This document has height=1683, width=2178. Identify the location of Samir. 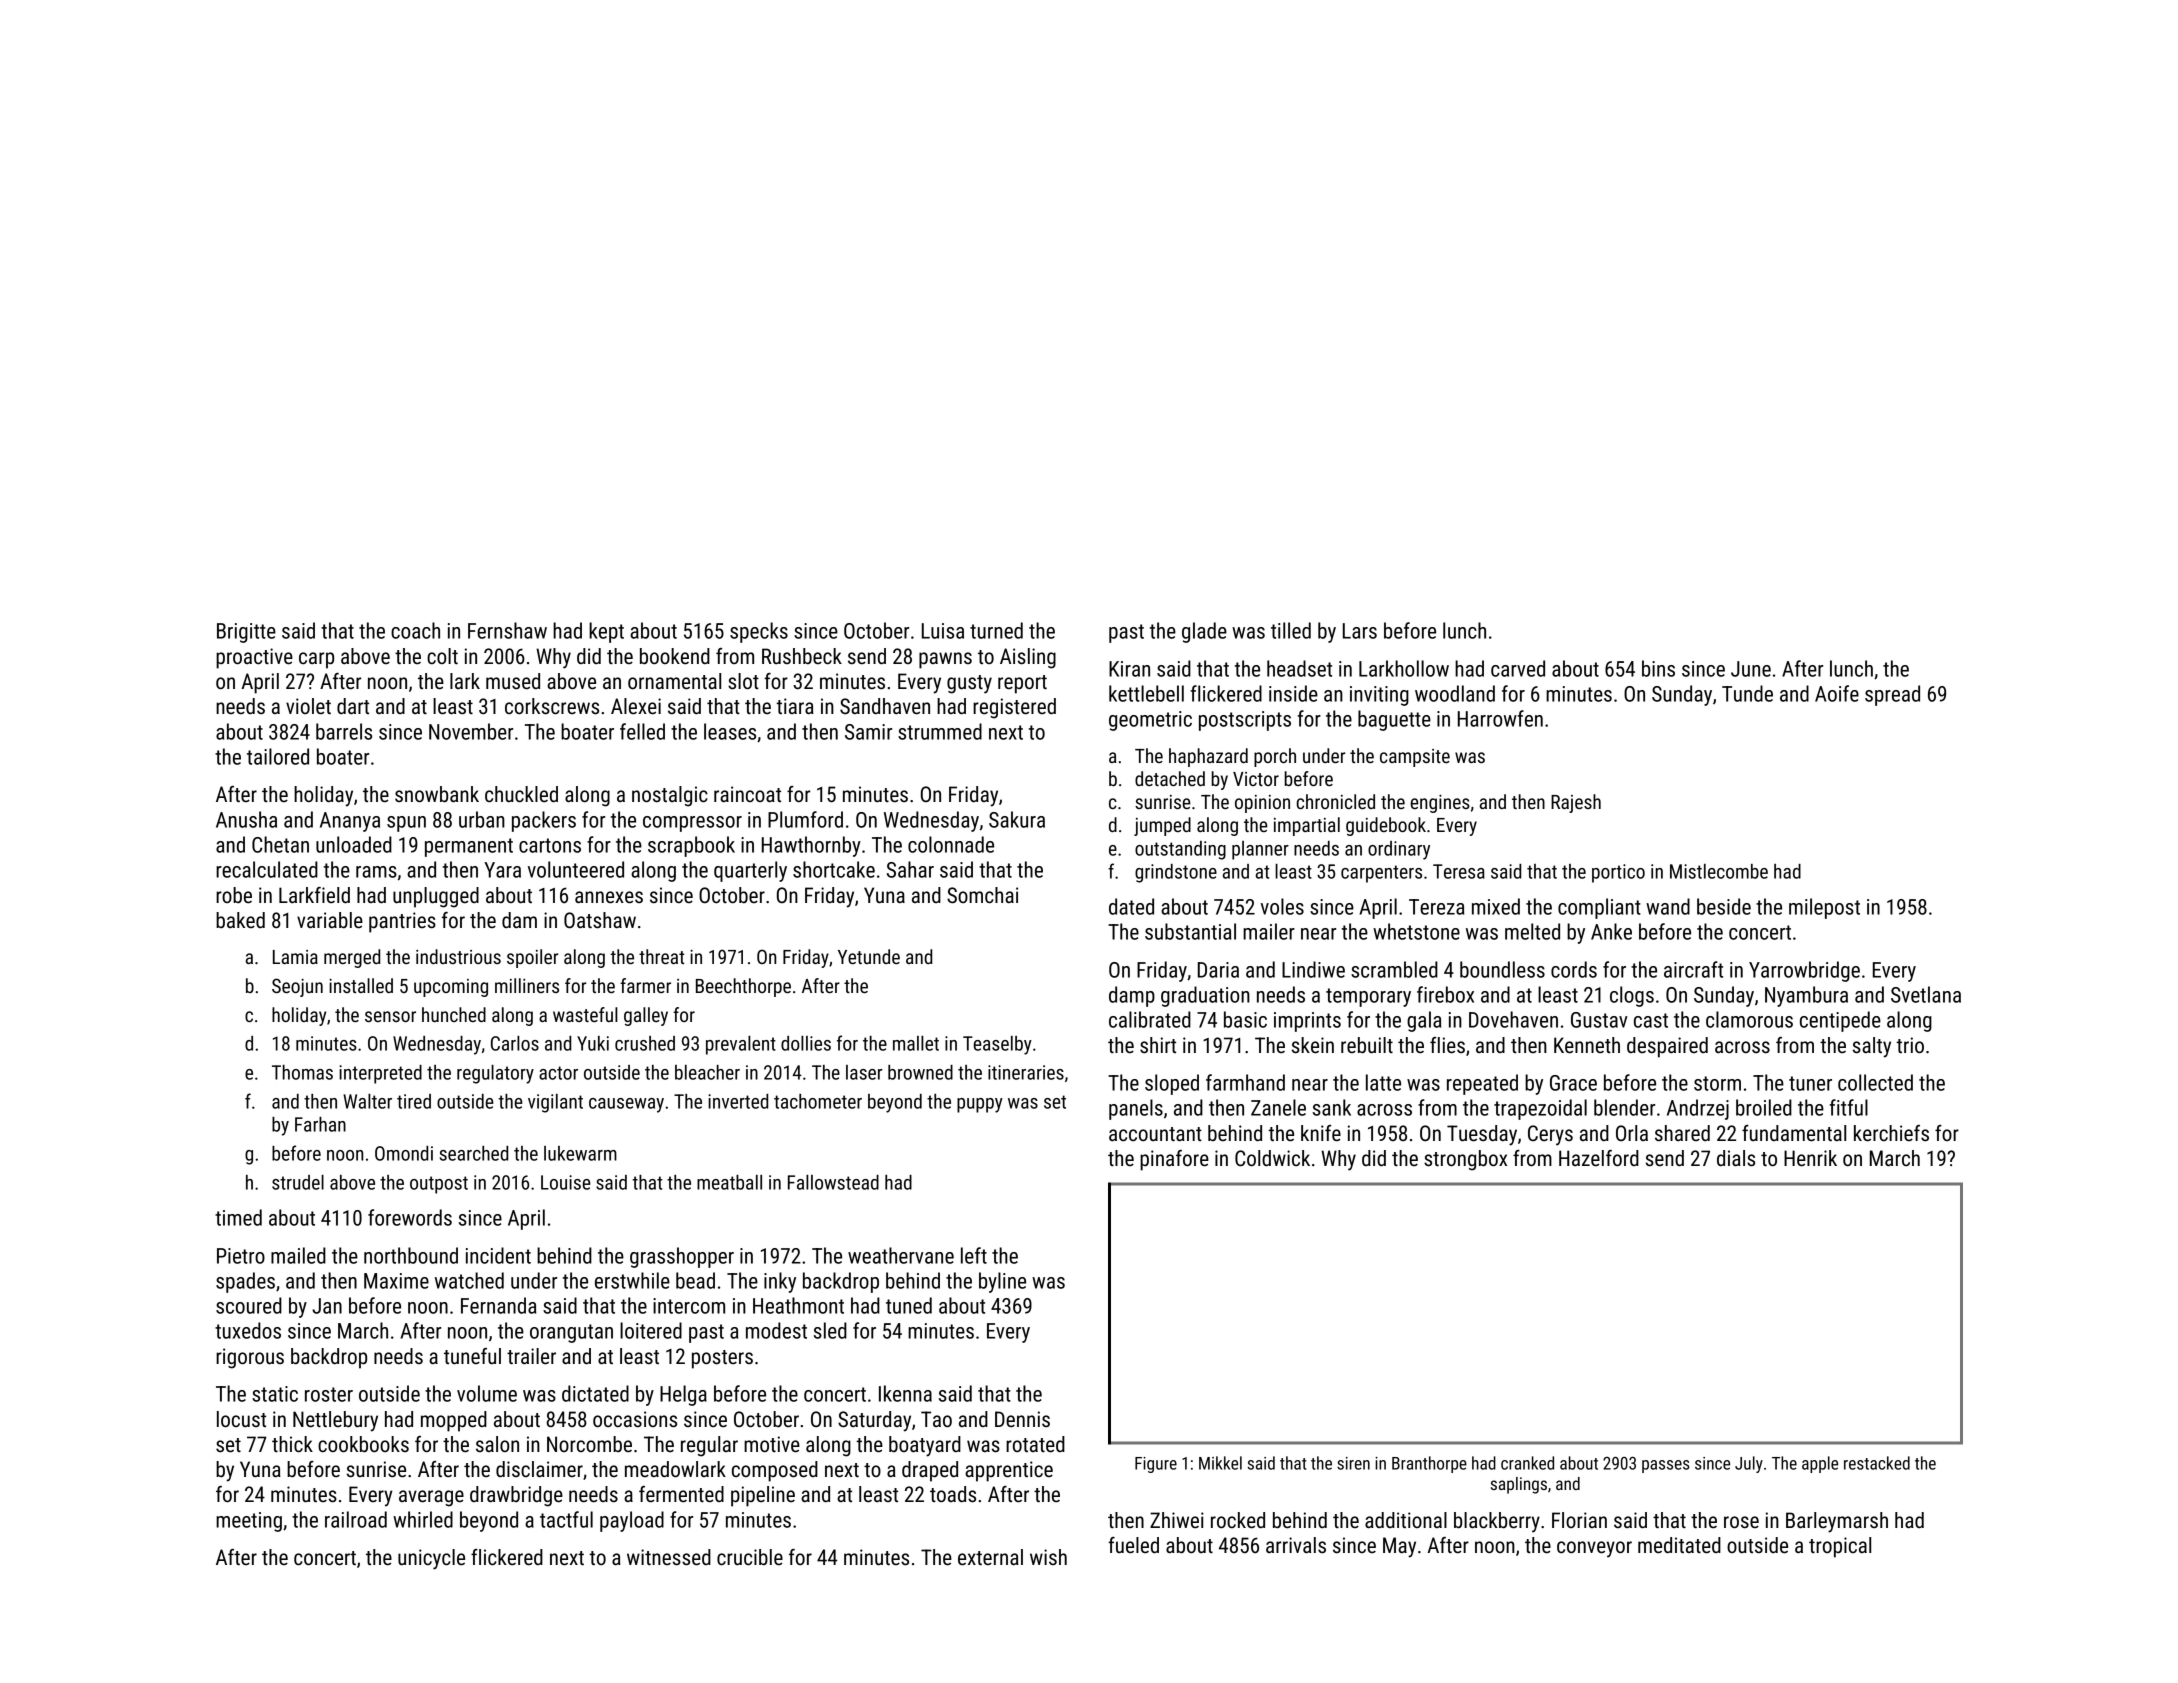
(868, 732).
